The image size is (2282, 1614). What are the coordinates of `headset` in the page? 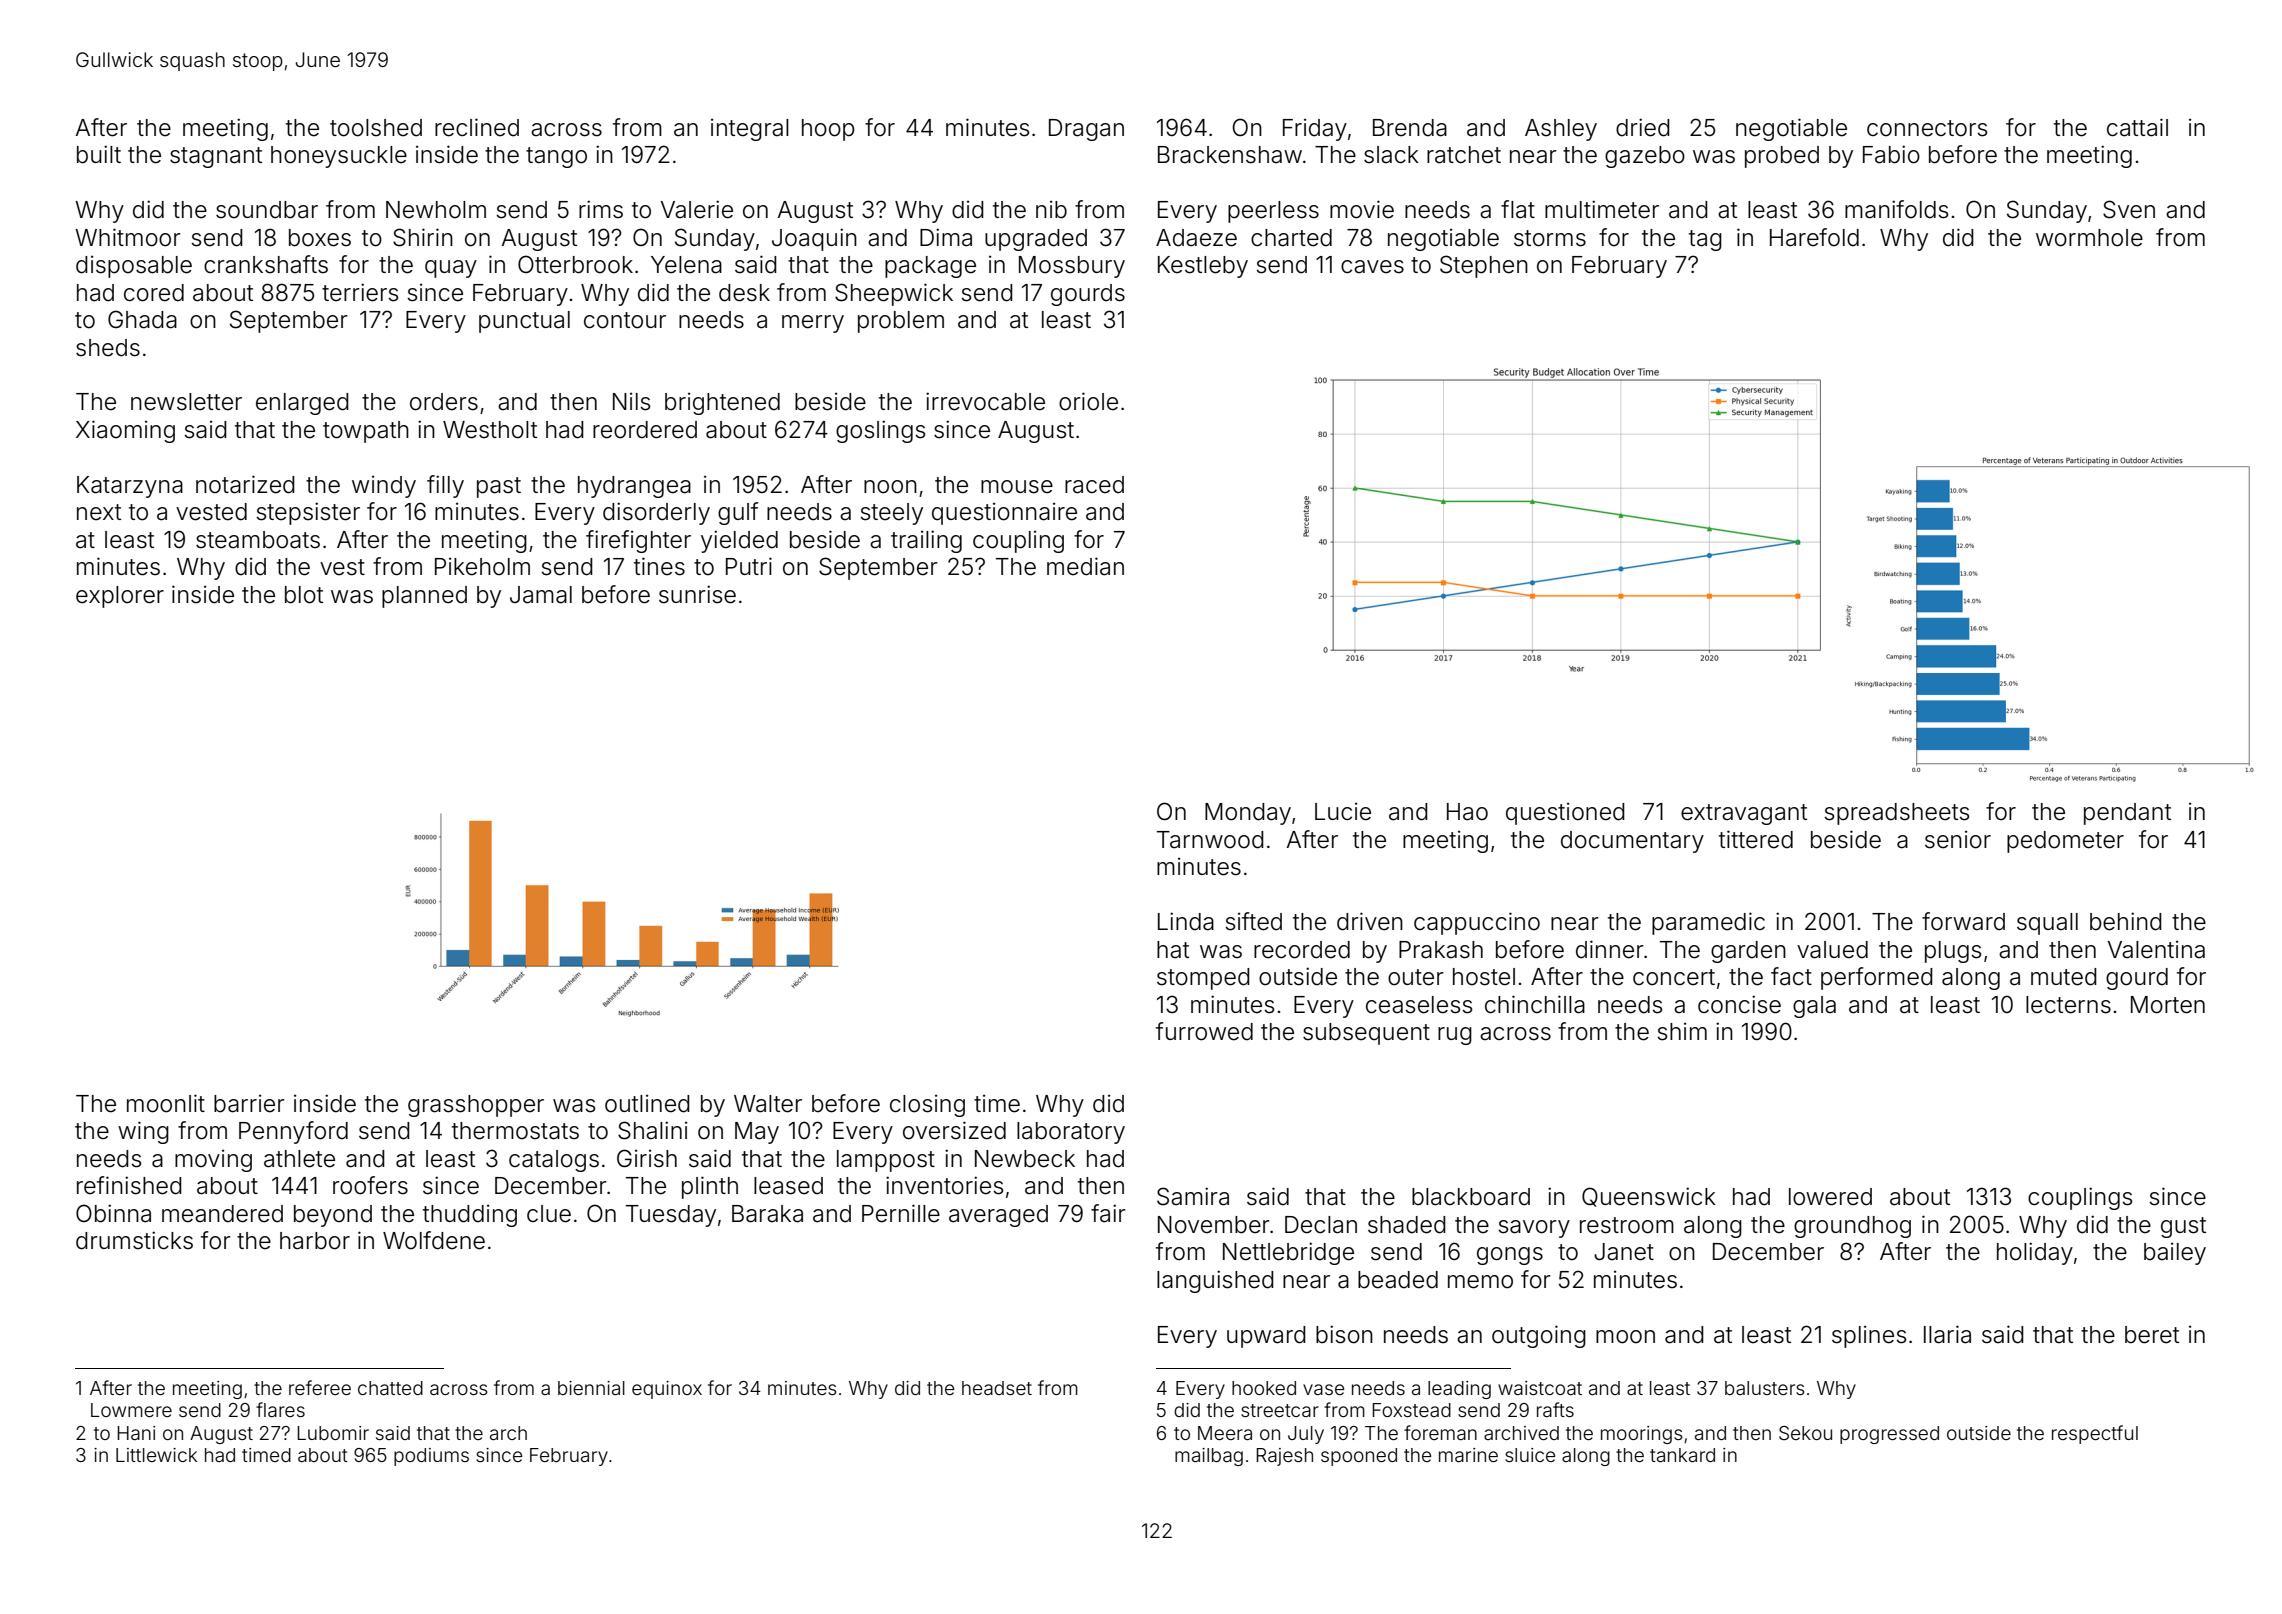 It's located at (997, 1388).
